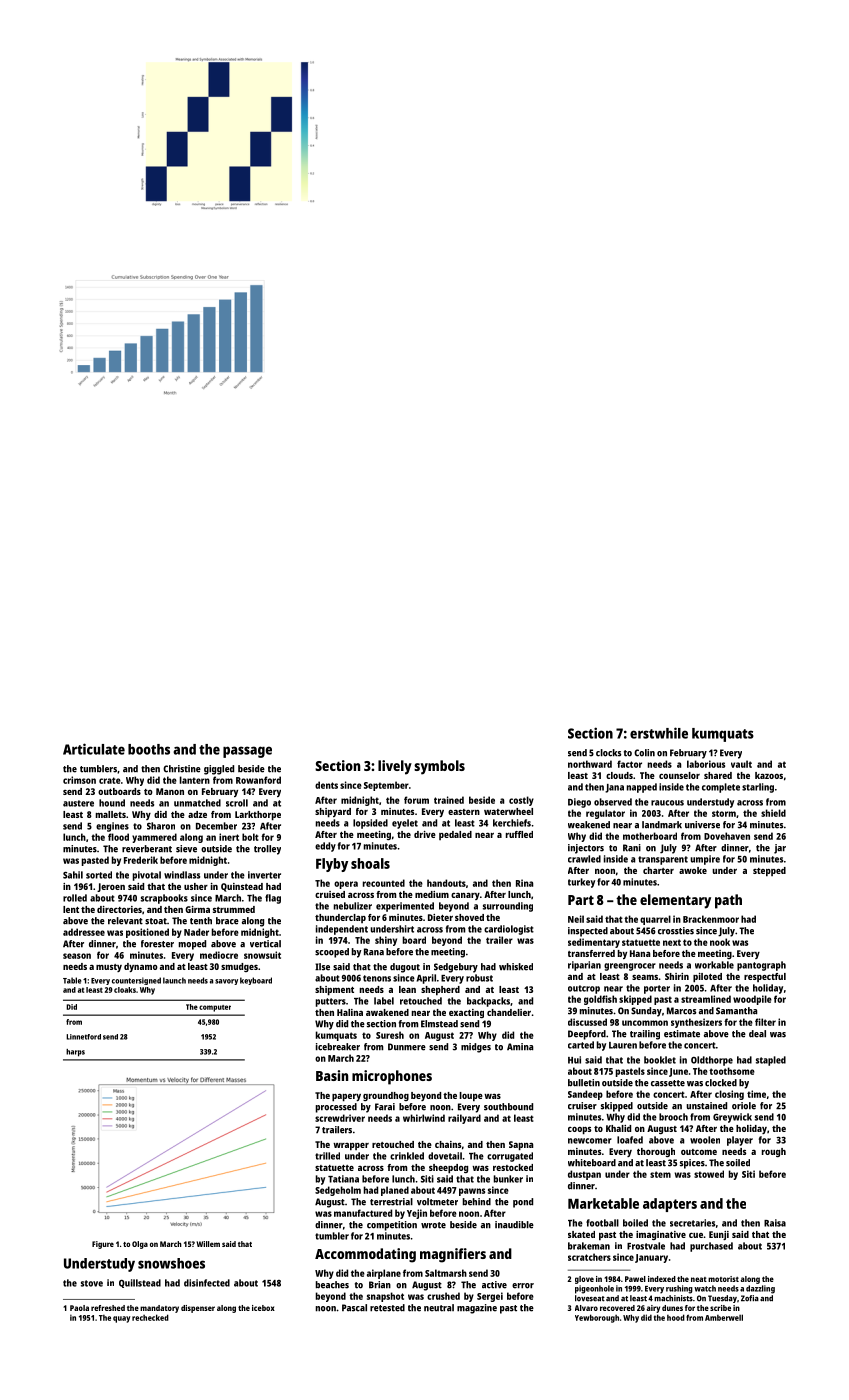 The width and height of the document is (849, 1400). What do you see at coordinates (237, 803) in the document?
I see `scroll` at bounding box center [237, 803].
